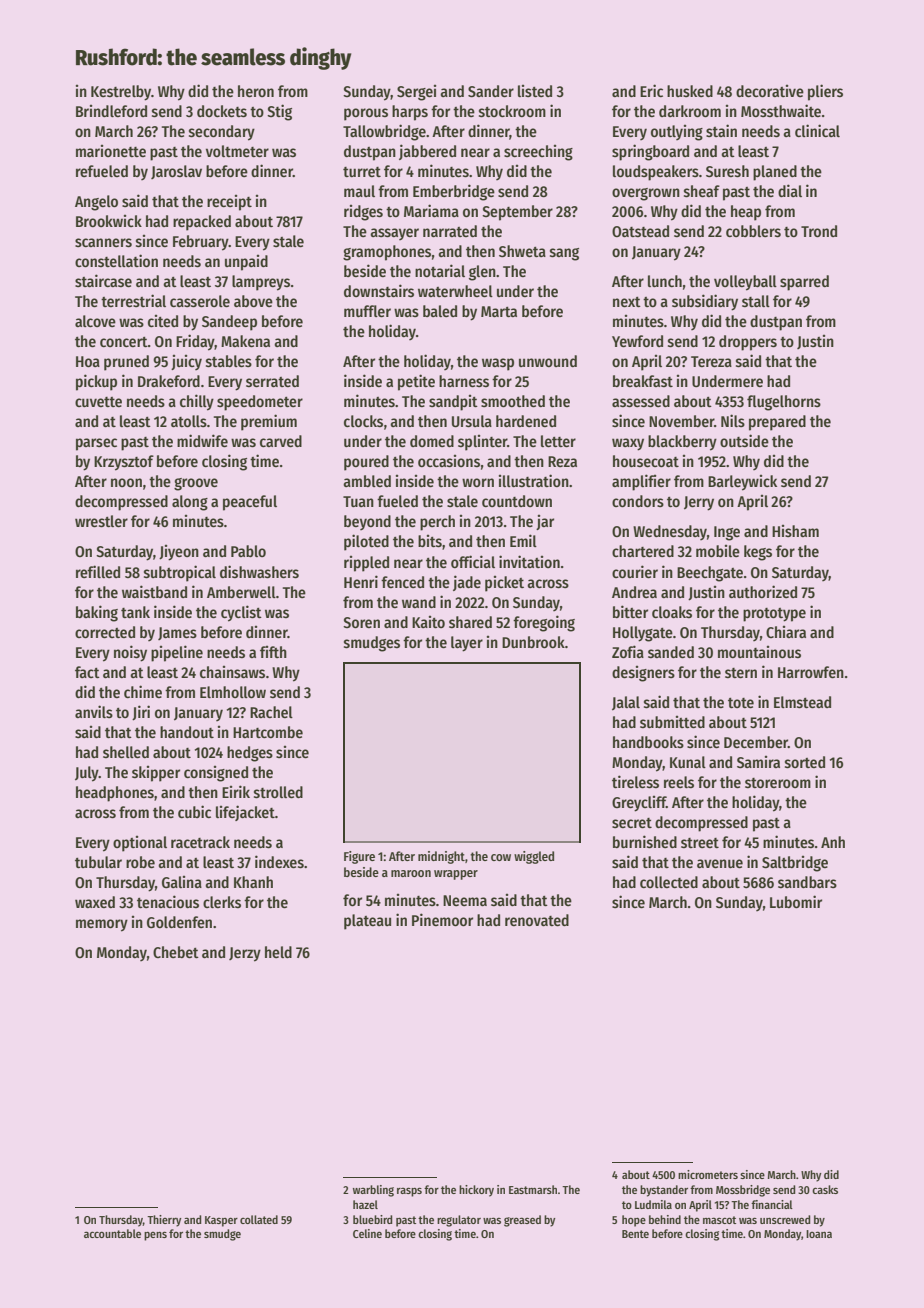 Image resolution: width=924 pixels, height=1308 pixels. I want to click on turret, so click(362, 172).
